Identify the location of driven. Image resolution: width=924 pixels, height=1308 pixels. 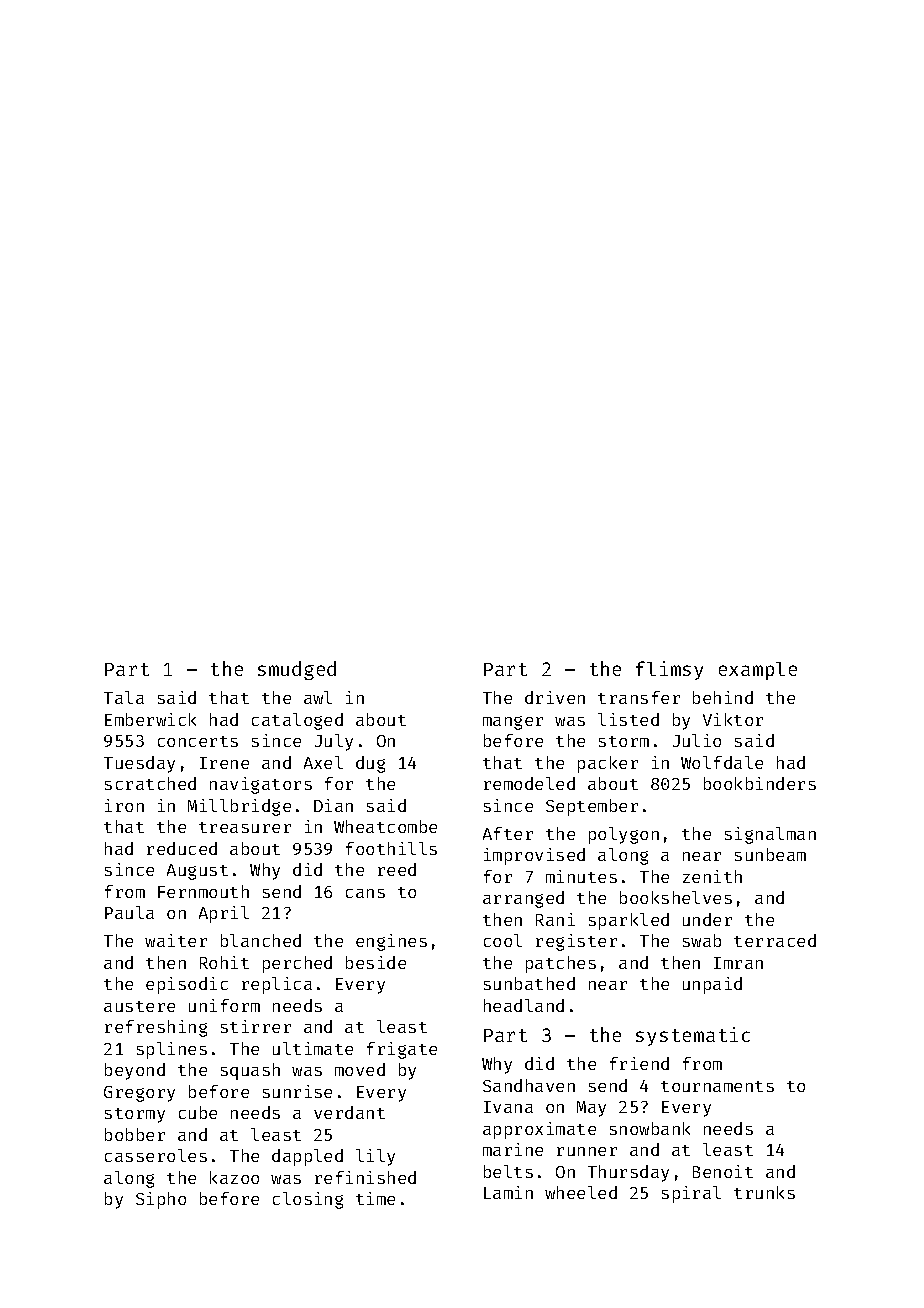
(555, 697).
